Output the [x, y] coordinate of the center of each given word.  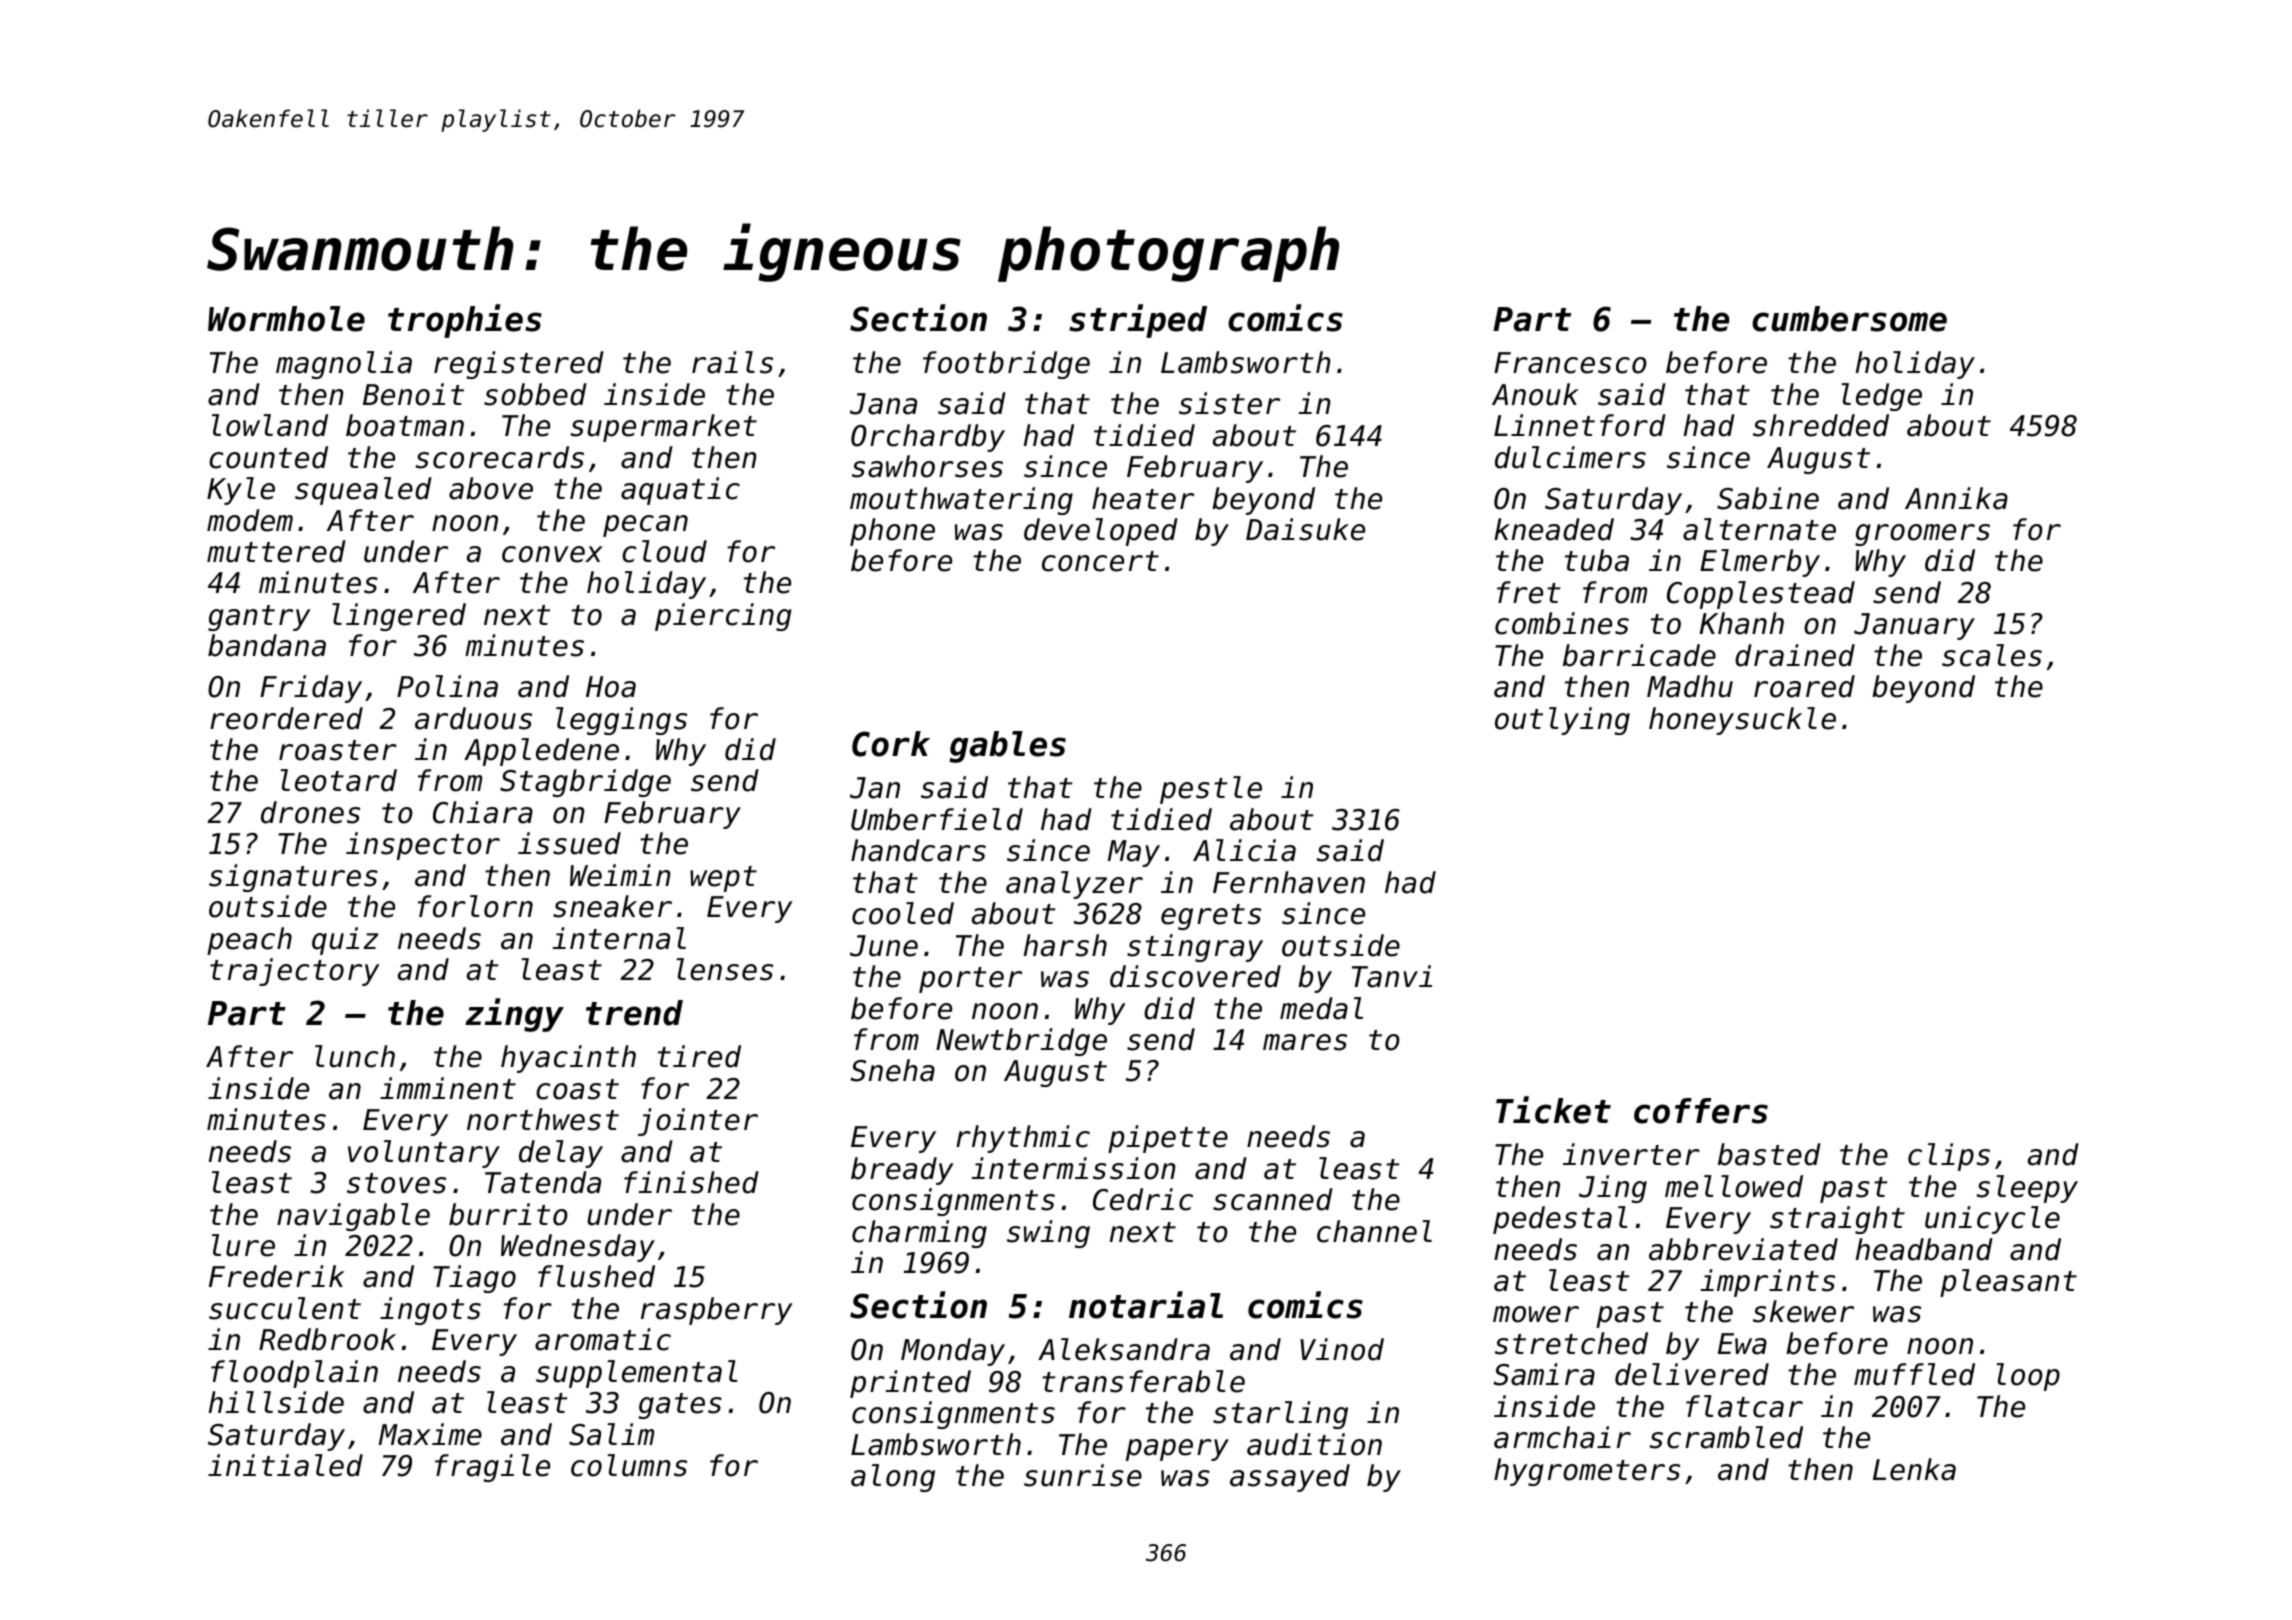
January [1914, 626]
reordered [286, 718]
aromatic [603, 1339]
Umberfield [937, 819]
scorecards [500, 457]
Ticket [1553, 1110]
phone [892, 532]
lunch [355, 1056]
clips [1949, 1157]
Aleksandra [1124, 1349]
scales [1992, 655]
